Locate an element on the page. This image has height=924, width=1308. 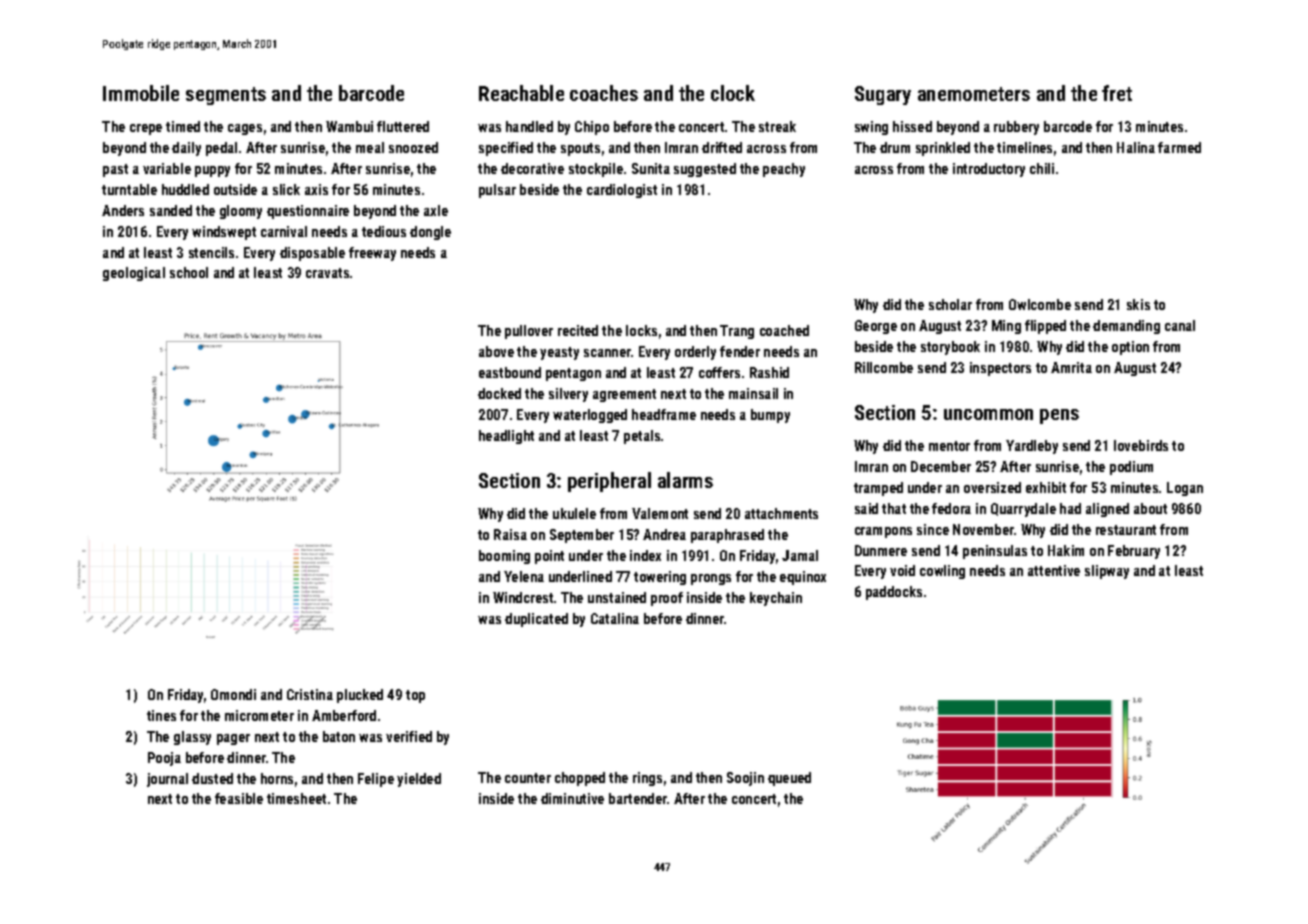
George is located at coordinates (876, 327).
